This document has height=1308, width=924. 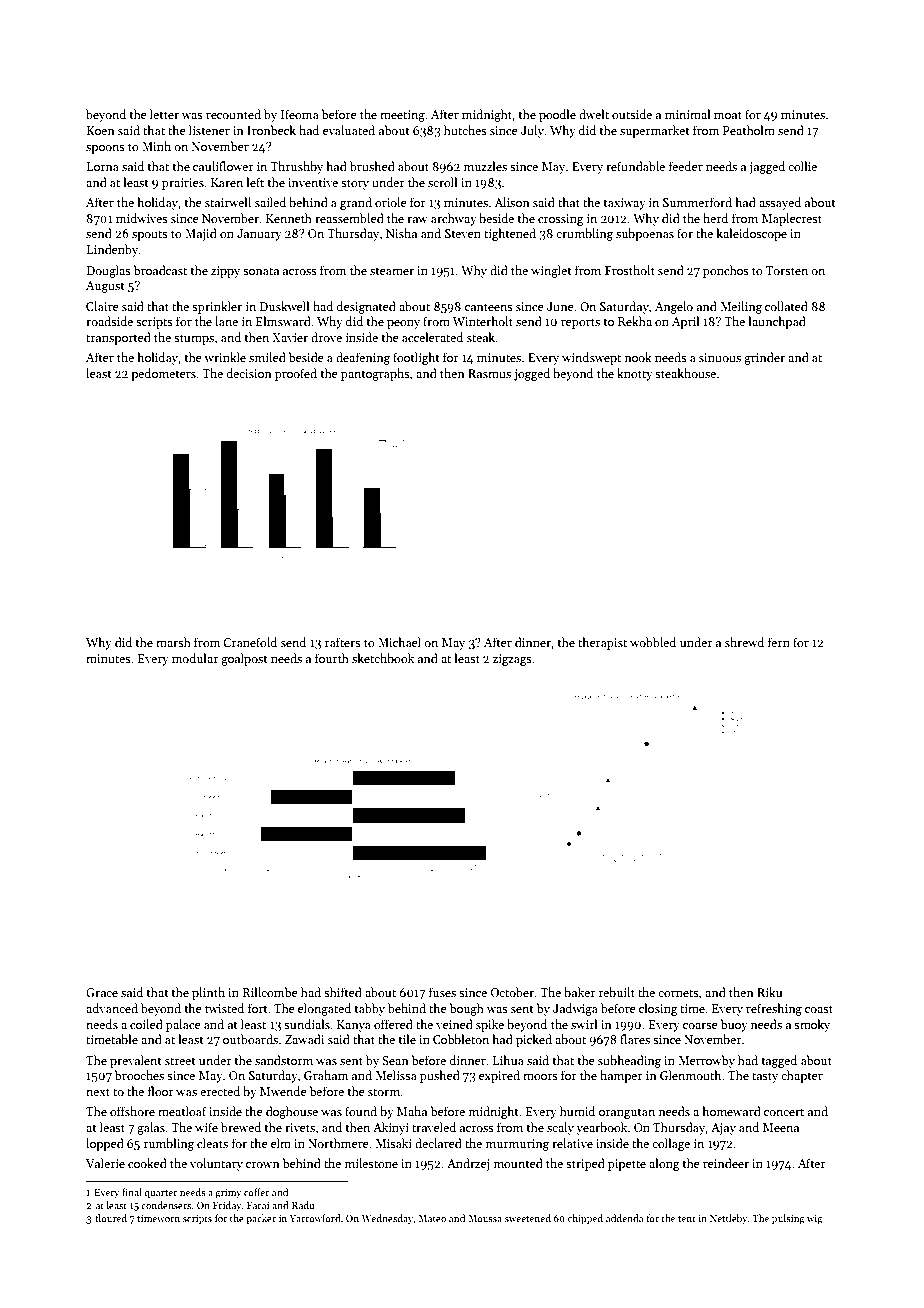 What do you see at coordinates (653, 642) in the document?
I see `wobbled` at bounding box center [653, 642].
